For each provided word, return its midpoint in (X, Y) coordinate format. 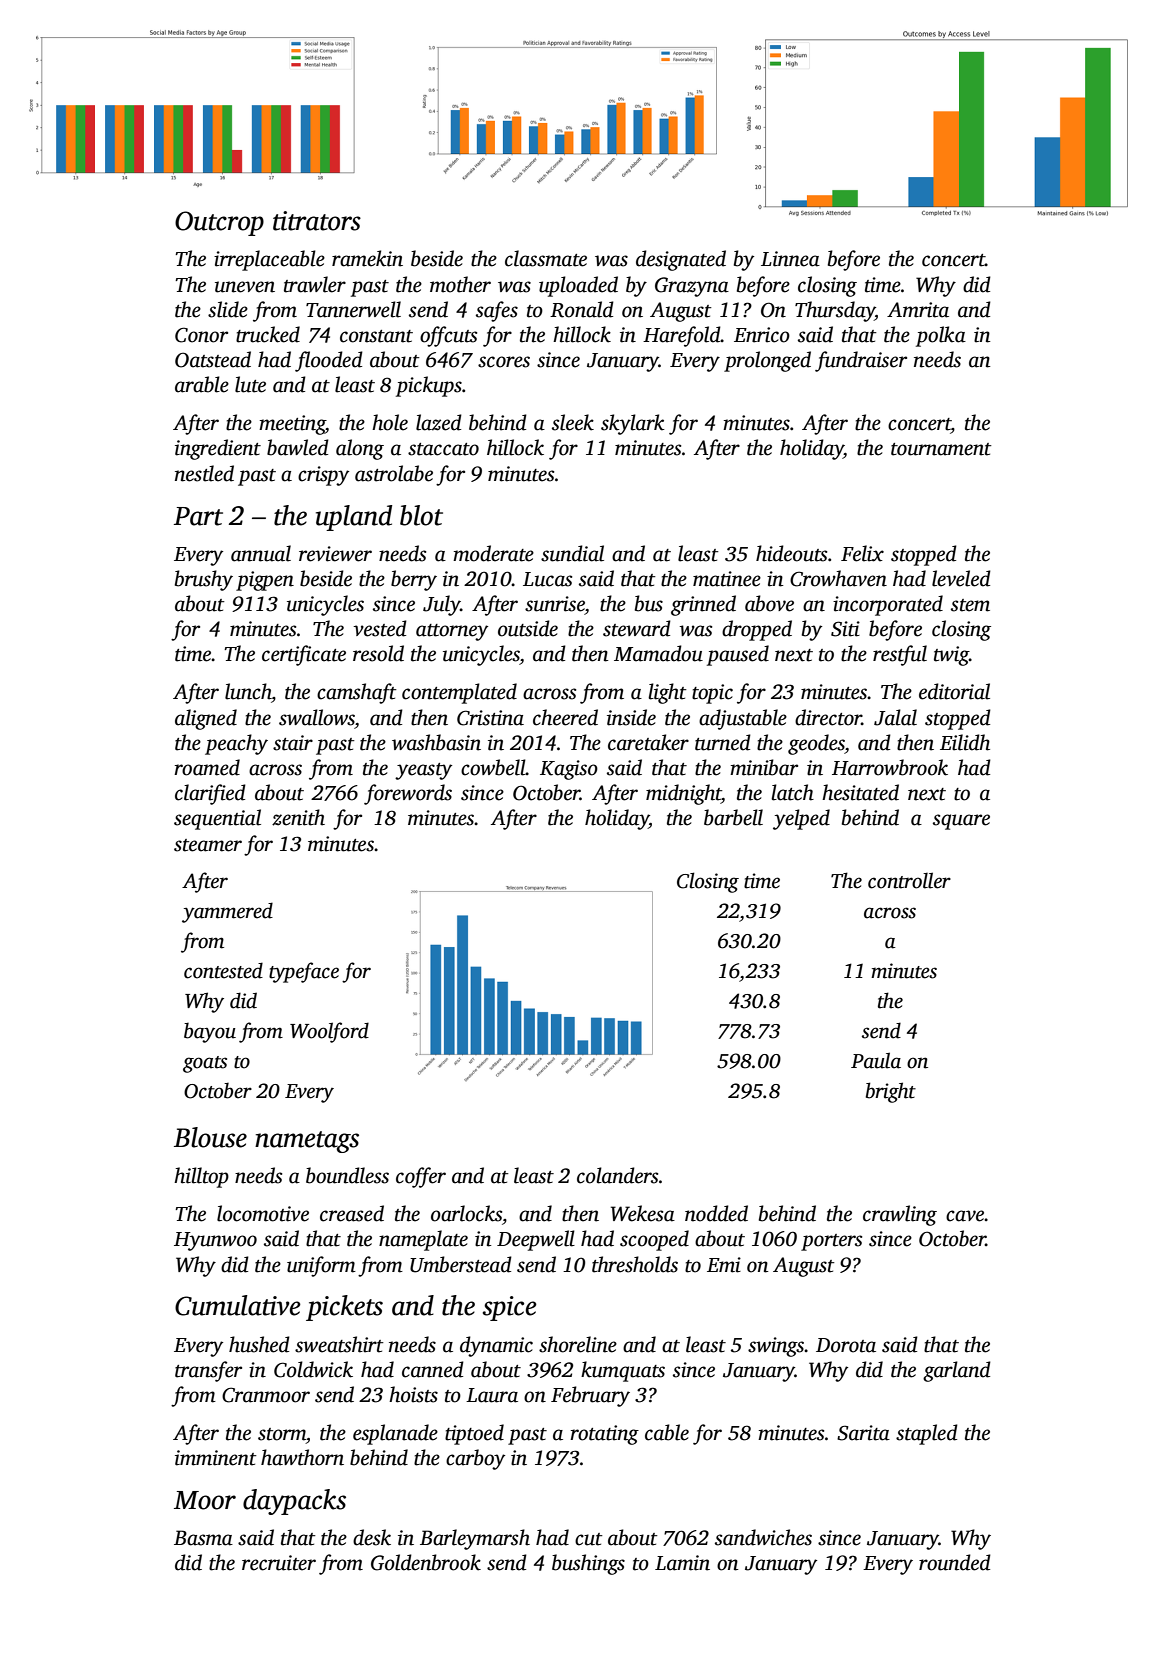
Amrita (918, 310)
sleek (573, 422)
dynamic (496, 1346)
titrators (317, 221)
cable (667, 1432)
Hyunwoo (215, 1241)
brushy (204, 580)
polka (941, 336)
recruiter (279, 1563)
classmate (546, 258)
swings (776, 1347)
